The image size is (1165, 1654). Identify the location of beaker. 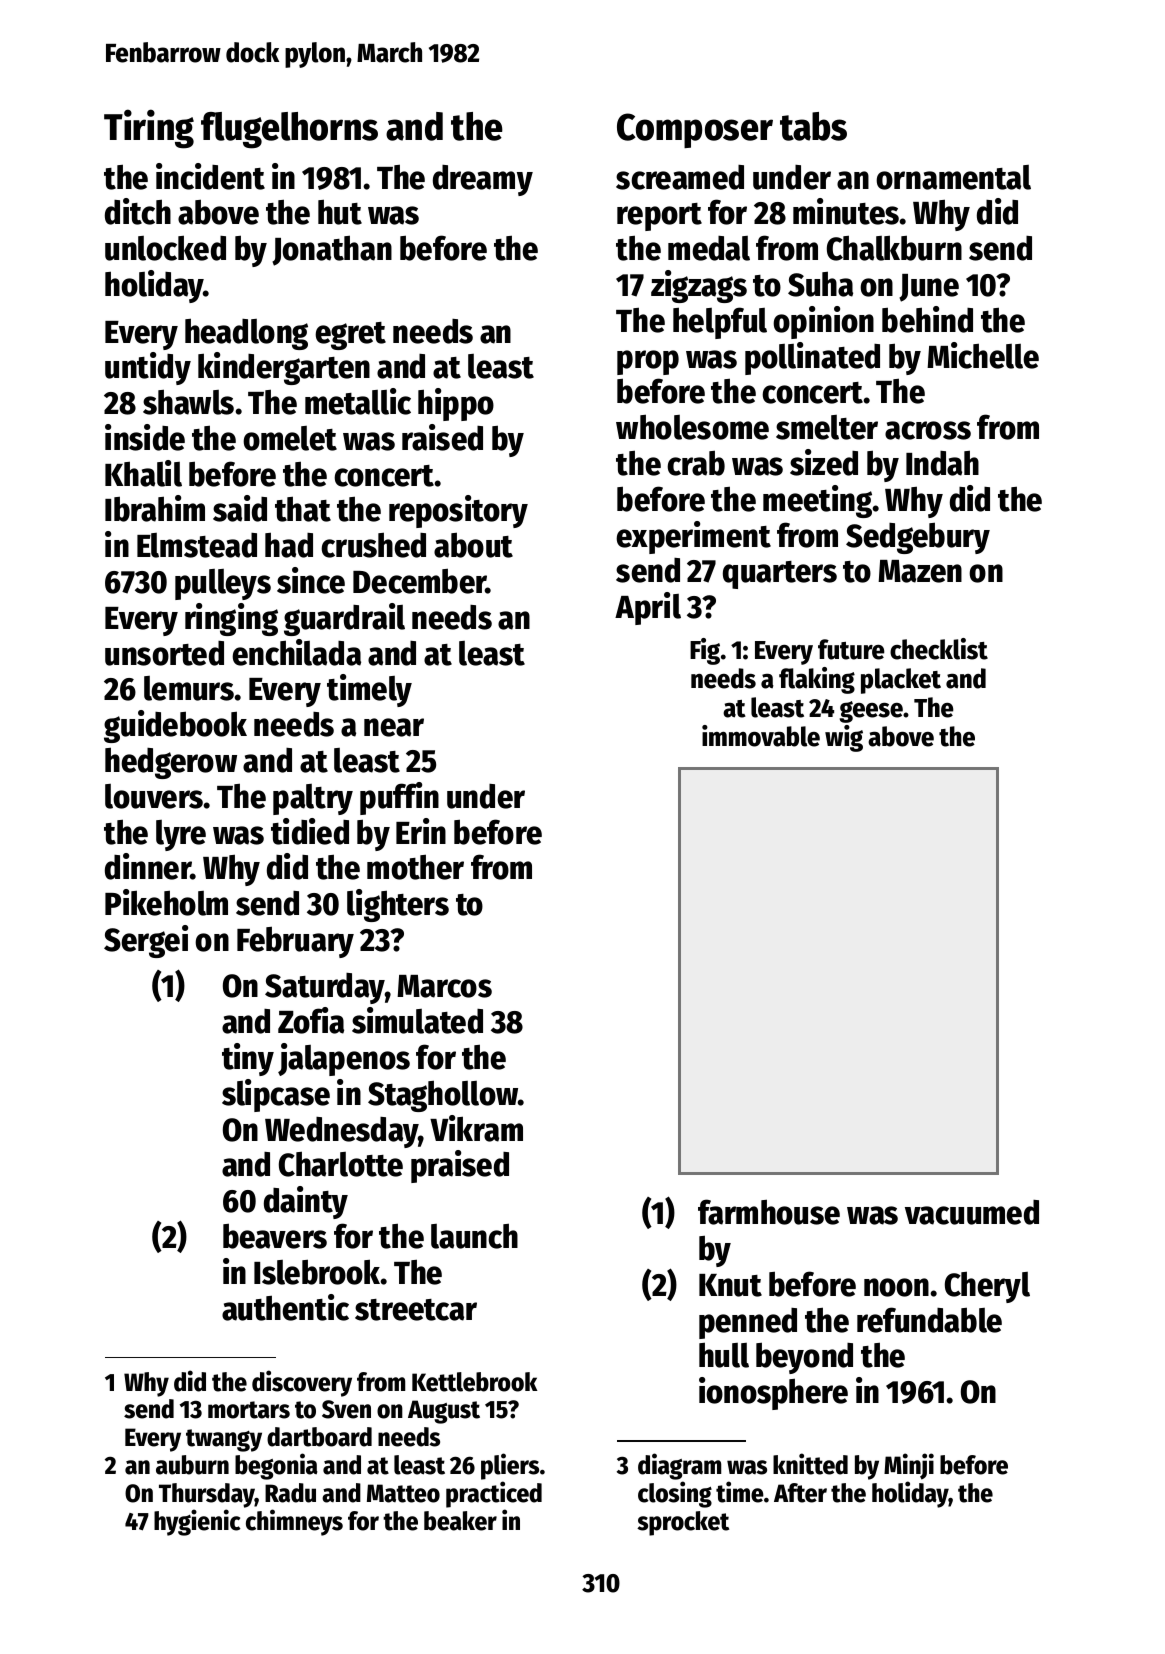
(460, 1521).
